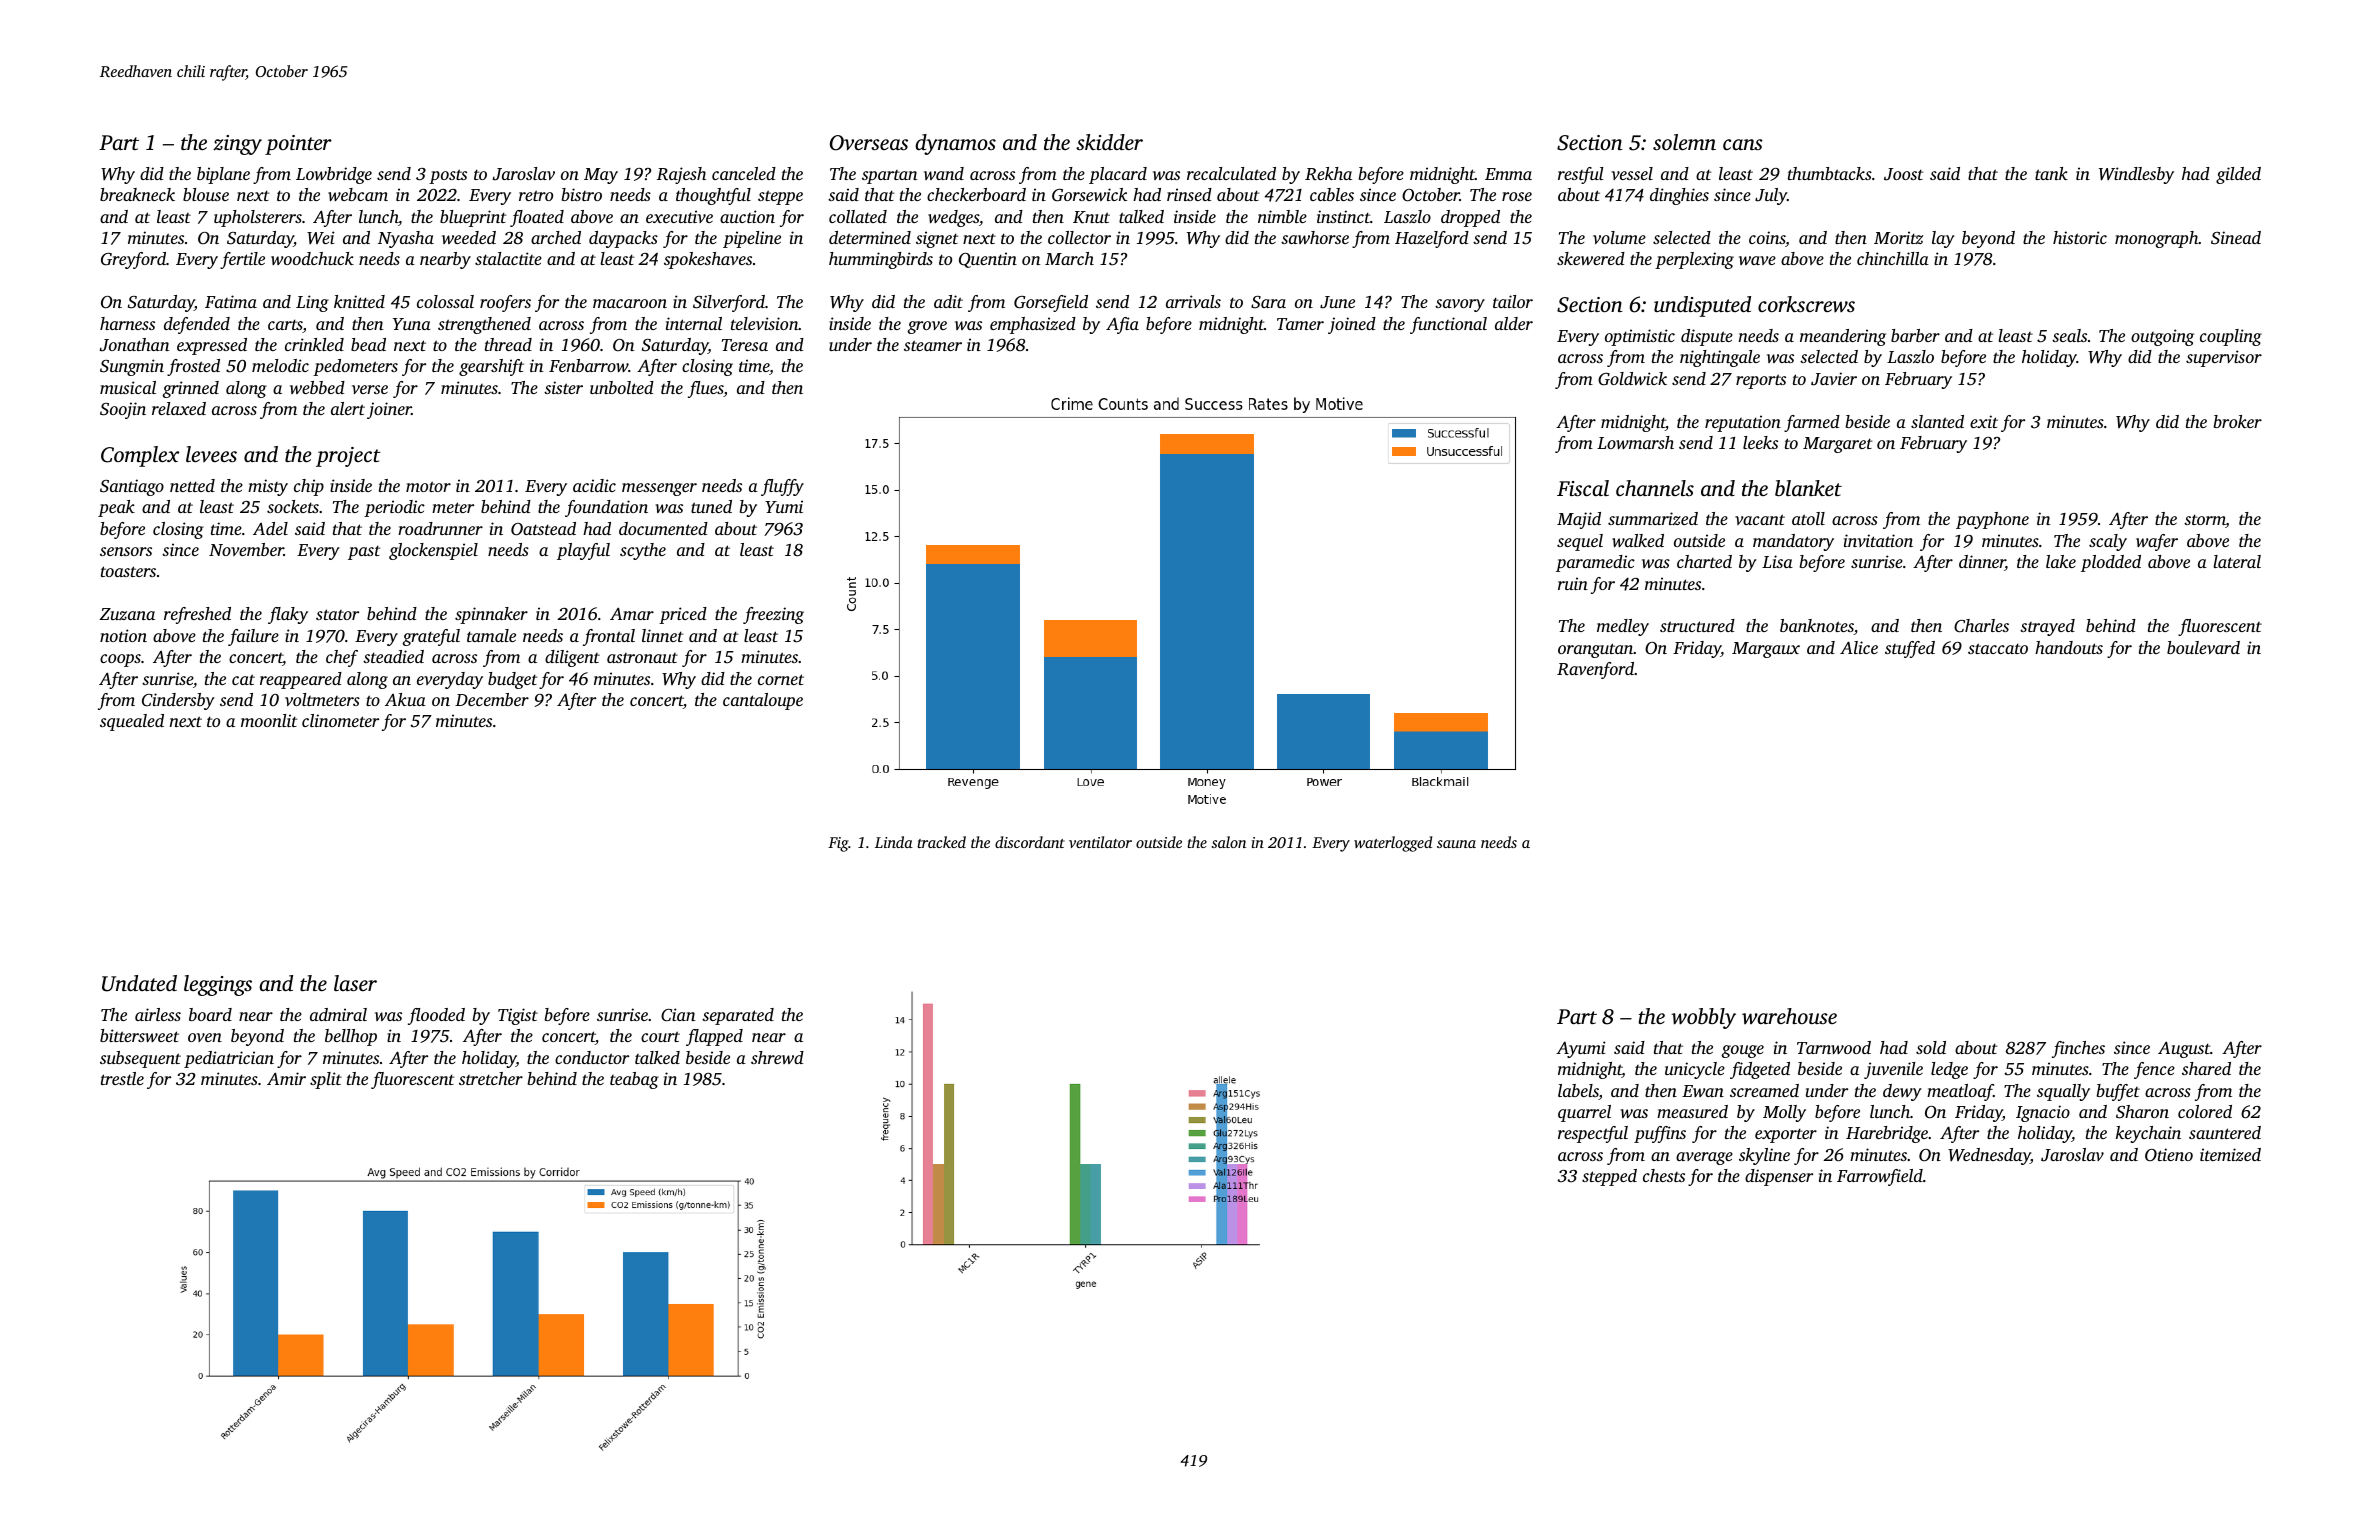  What do you see at coordinates (1091, 217) in the screenshot?
I see `Knut` at bounding box center [1091, 217].
